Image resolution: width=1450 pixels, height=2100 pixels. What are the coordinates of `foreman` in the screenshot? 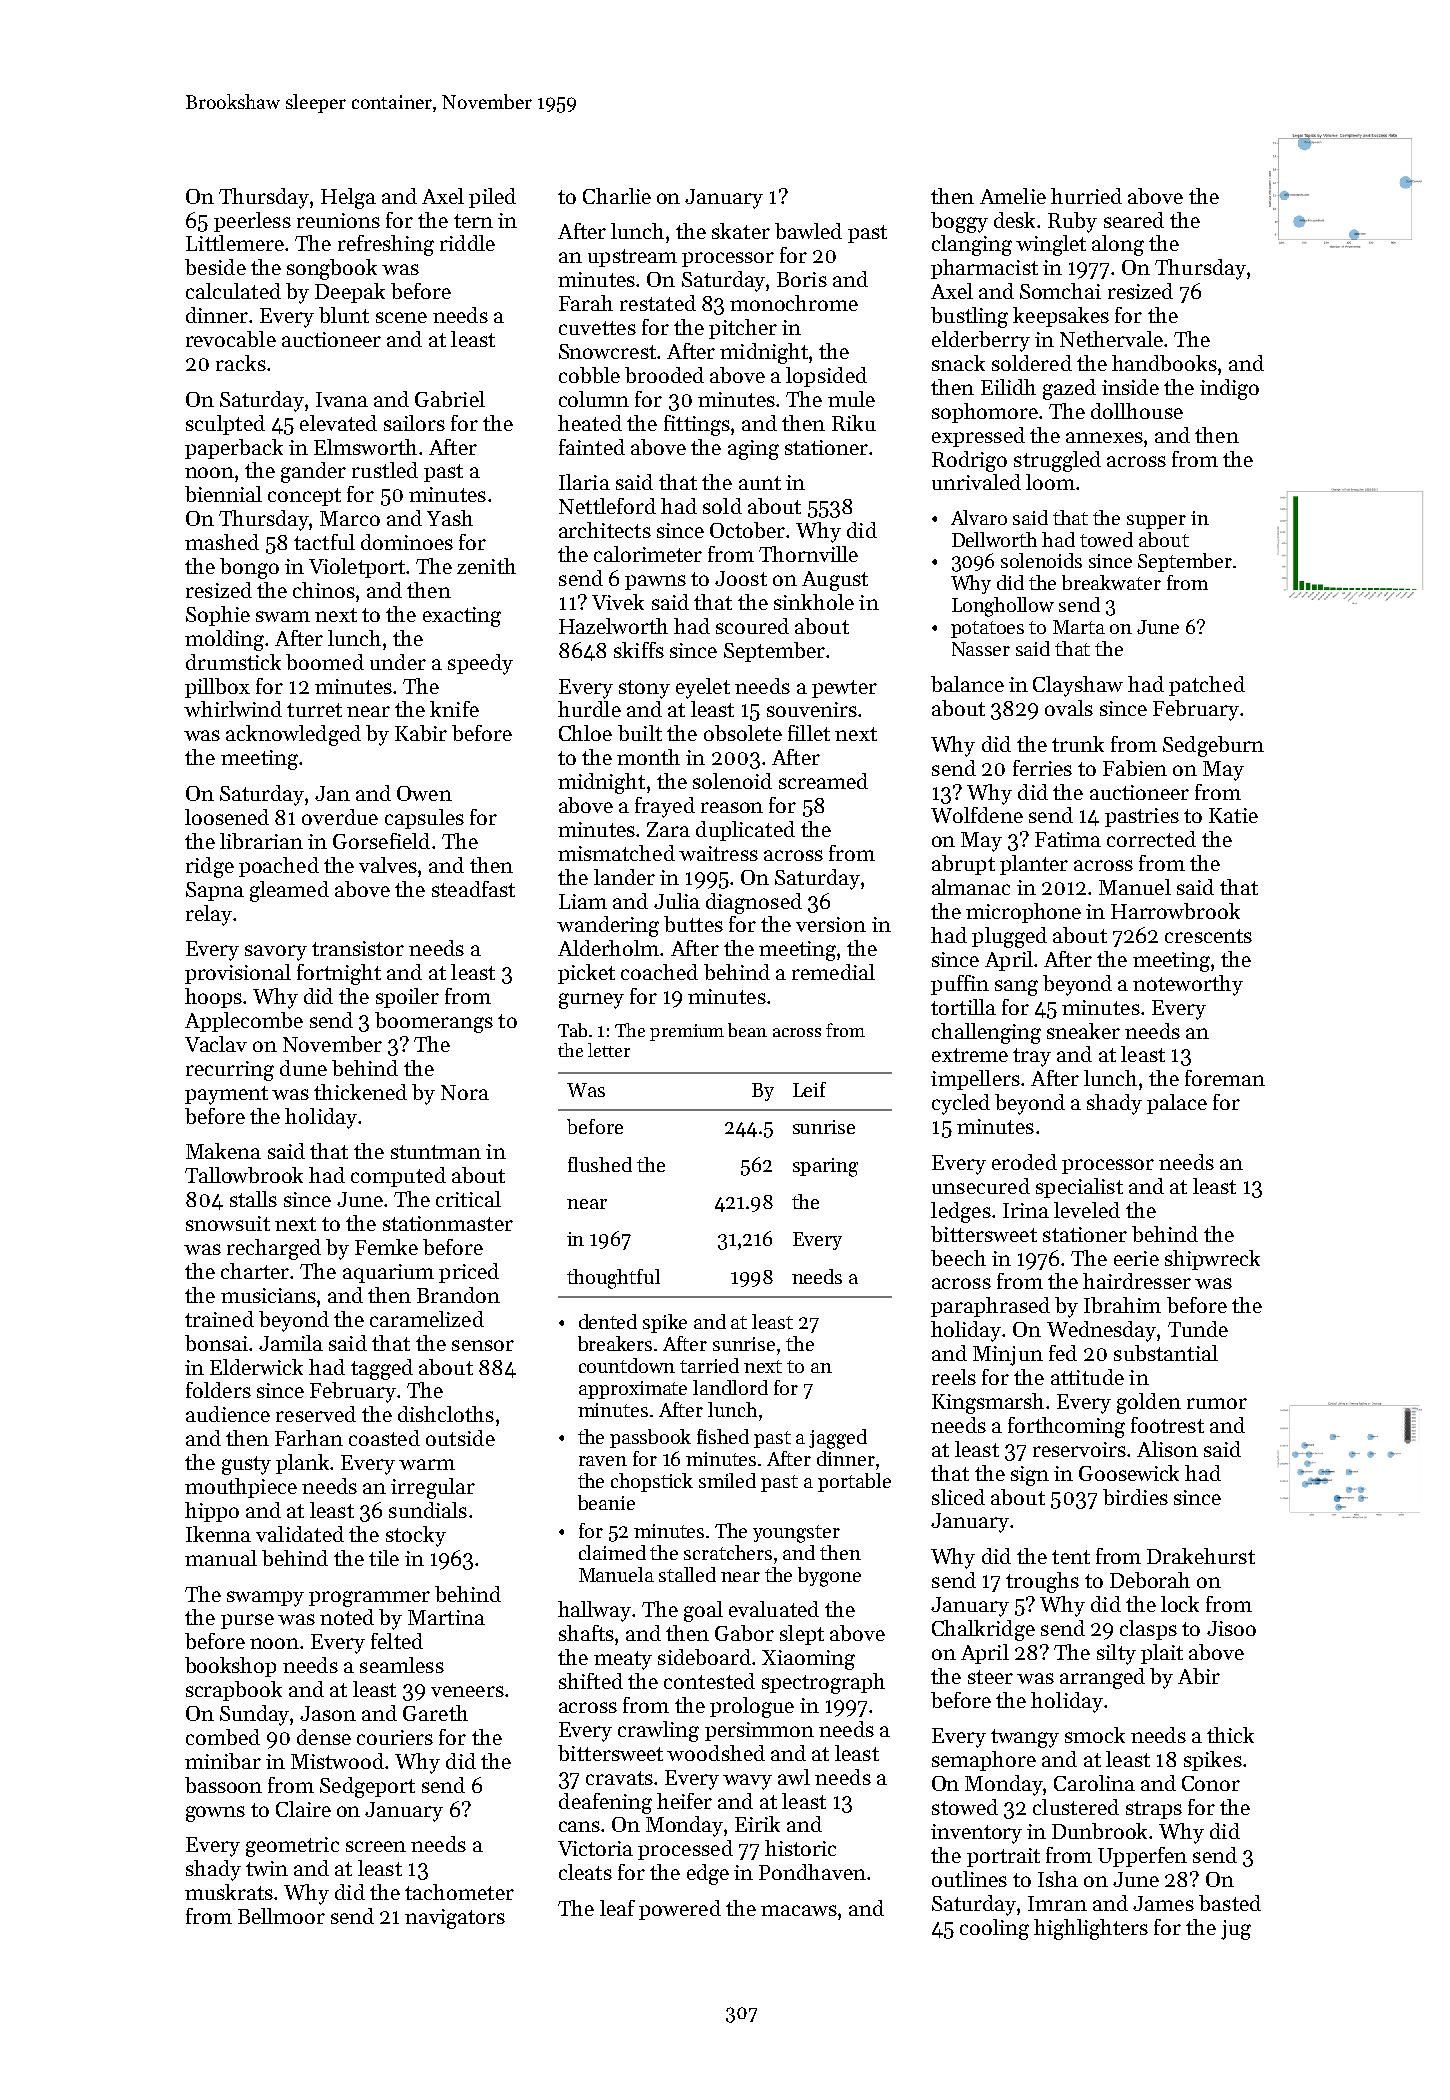 It's located at (1225, 1078).
